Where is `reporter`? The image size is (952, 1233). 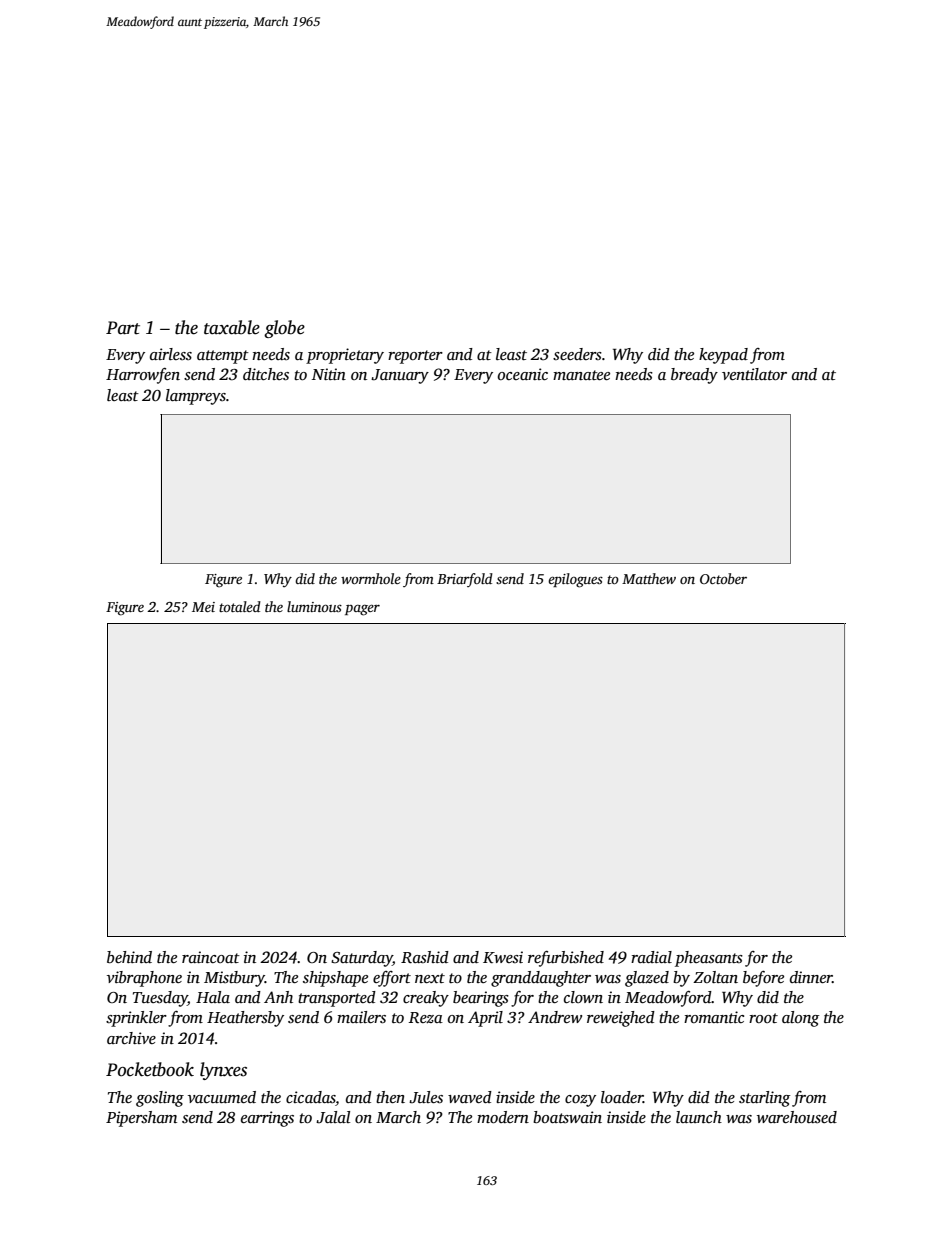
reporter is located at coordinates (415, 357).
